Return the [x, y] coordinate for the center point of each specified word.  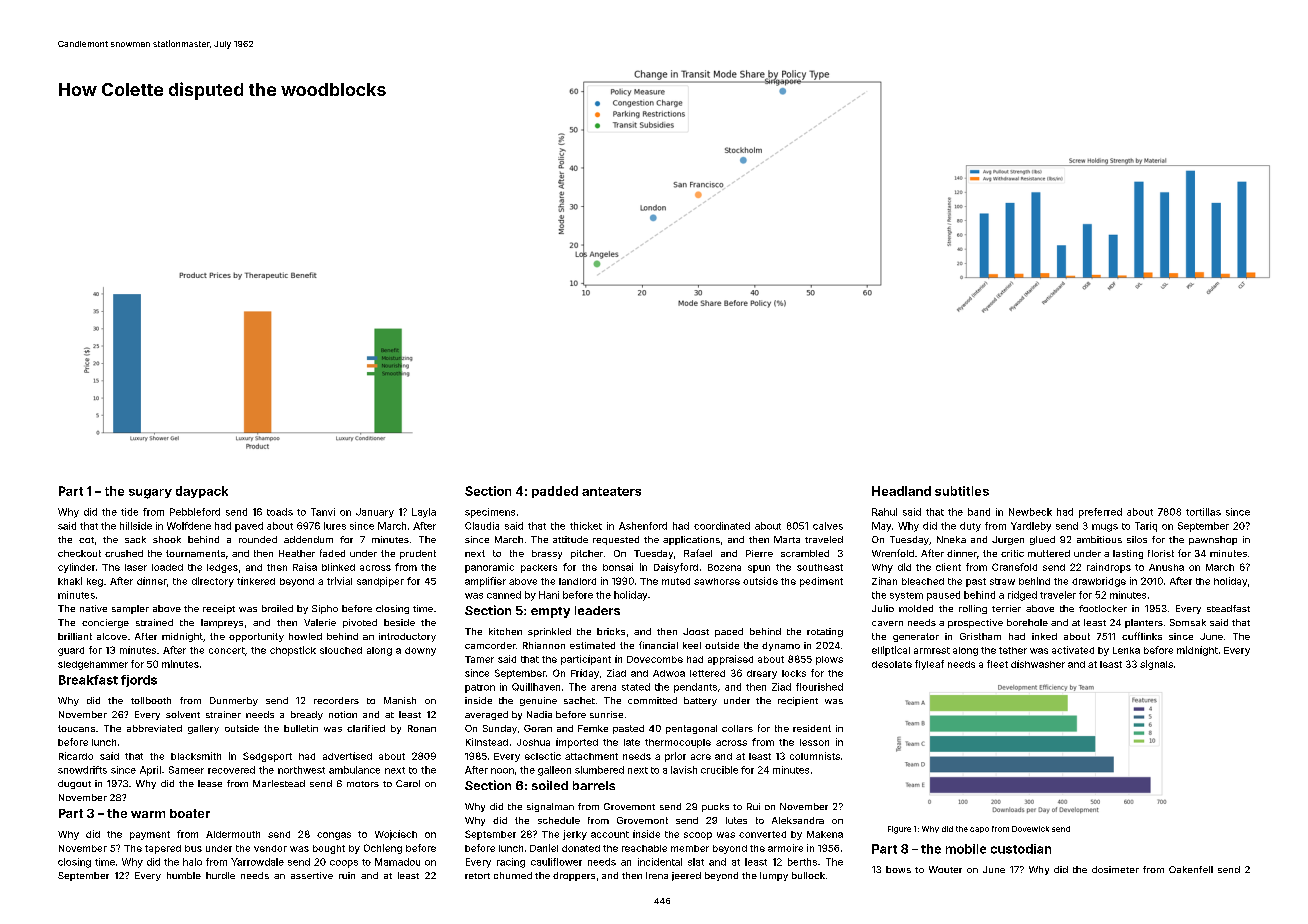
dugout [74, 784]
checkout [79, 553]
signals [1156, 665]
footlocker [1103, 608]
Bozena [724, 567]
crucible [719, 770]
